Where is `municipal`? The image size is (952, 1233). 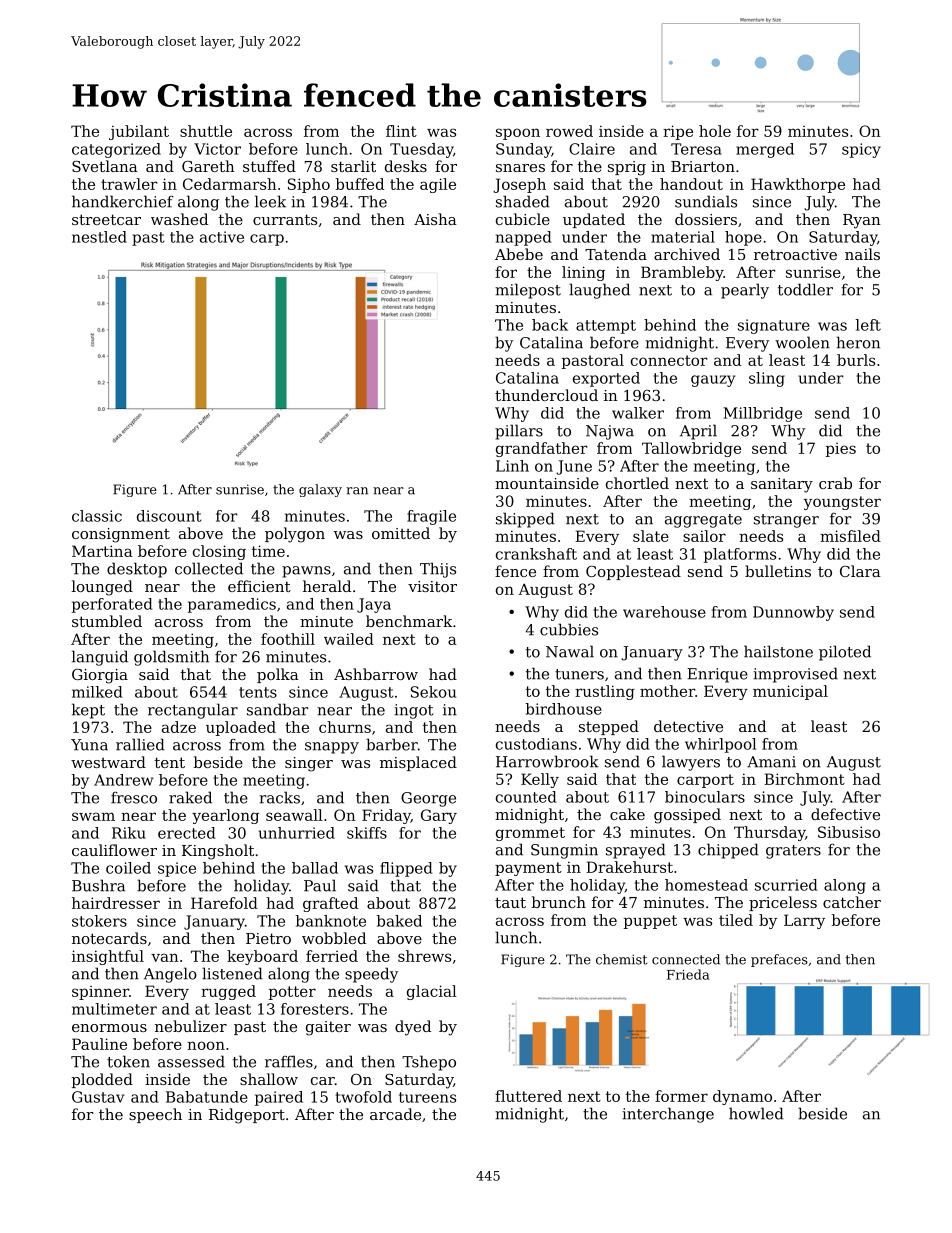 municipal is located at coordinates (790, 692).
